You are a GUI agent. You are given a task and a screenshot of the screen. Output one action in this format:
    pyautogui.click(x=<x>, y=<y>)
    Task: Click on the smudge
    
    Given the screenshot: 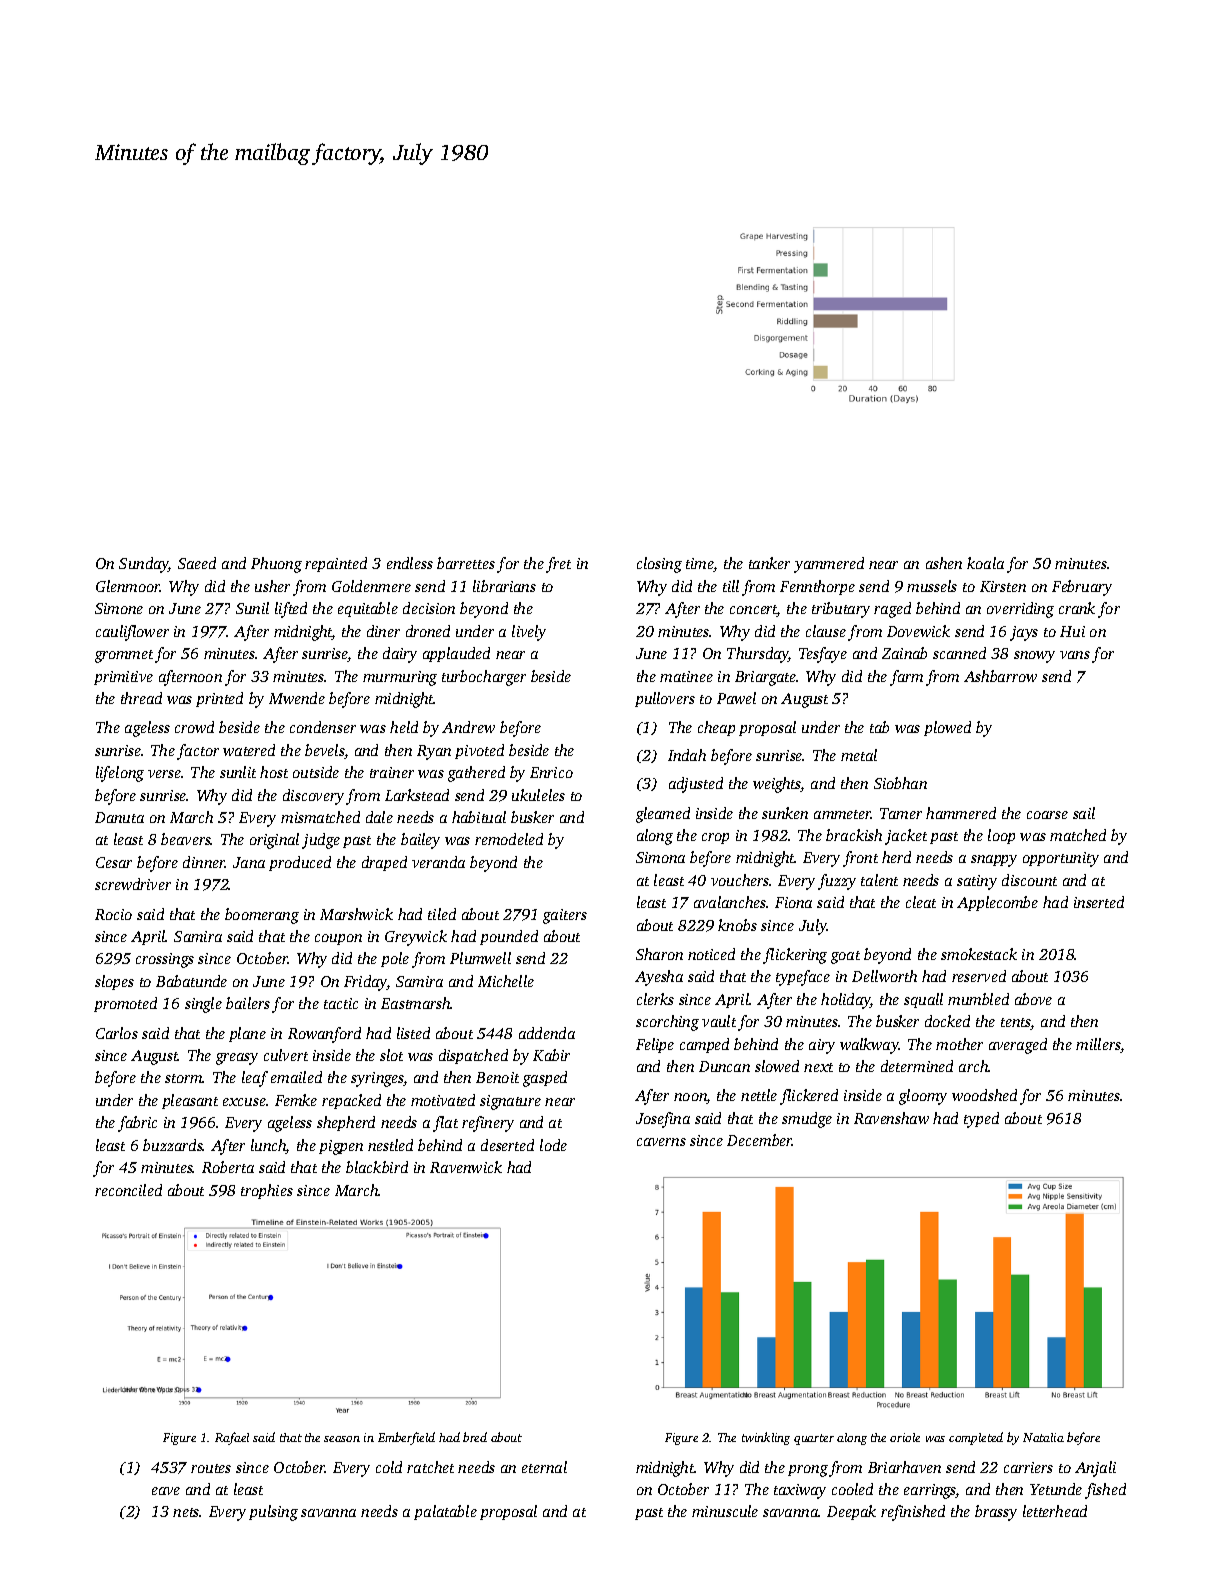 What is the action you would take?
    pyautogui.click(x=807, y=1120)
